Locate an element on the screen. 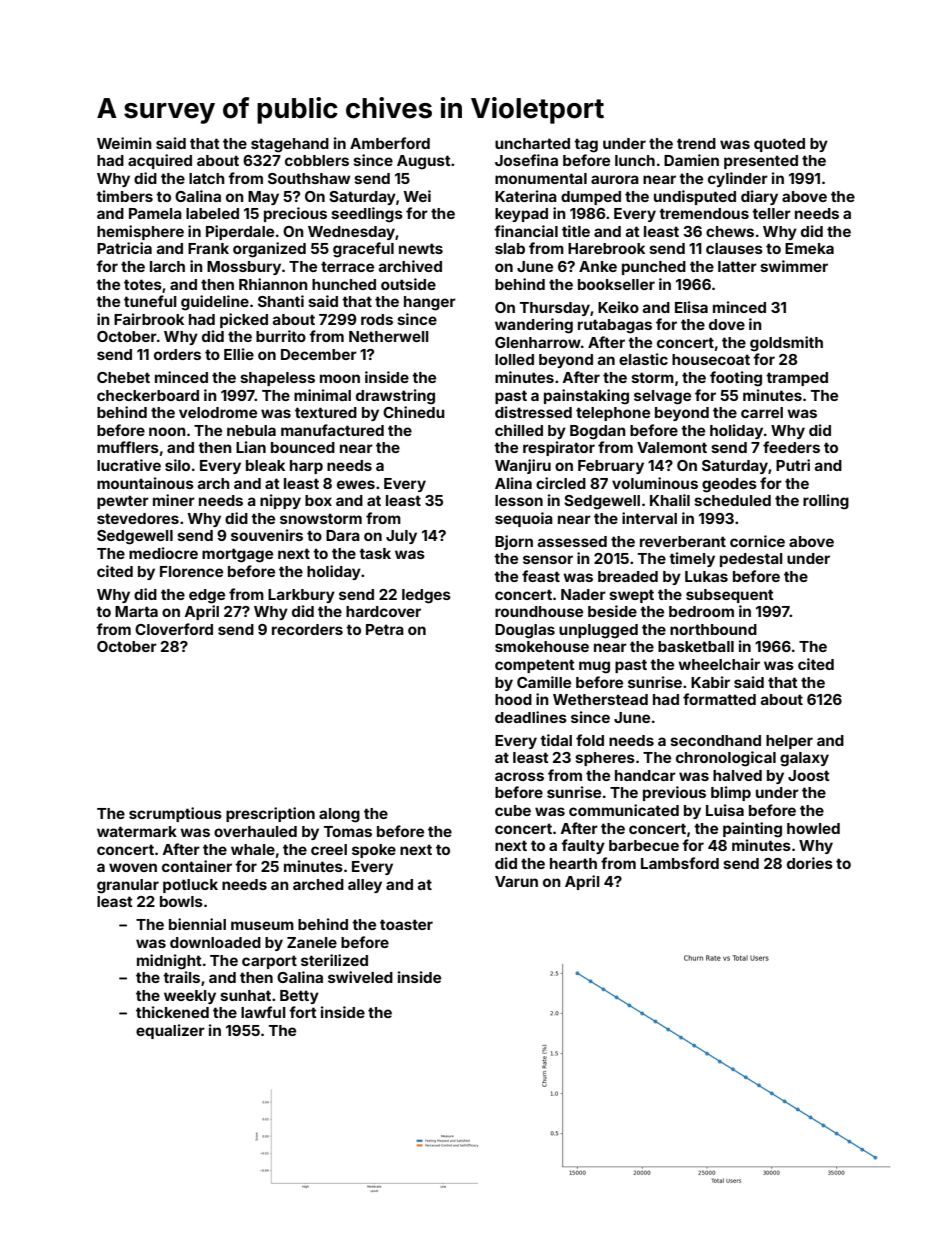 The height and width of the screenshot is (1233, 952). selvage is located at coordinates (662, 397).
